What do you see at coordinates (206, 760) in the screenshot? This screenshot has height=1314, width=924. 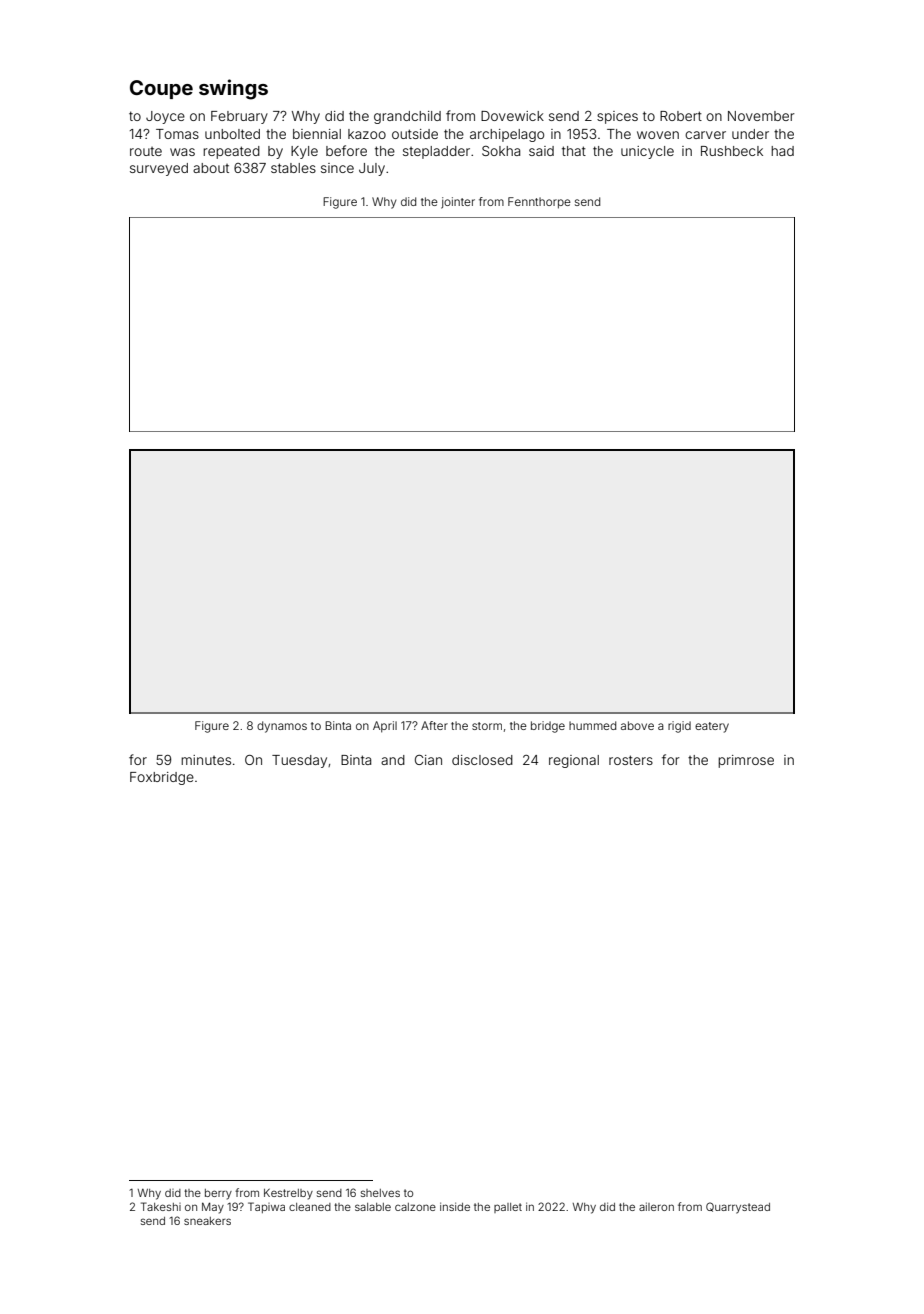 I see `minutes` at bounding box center [206, 760].
